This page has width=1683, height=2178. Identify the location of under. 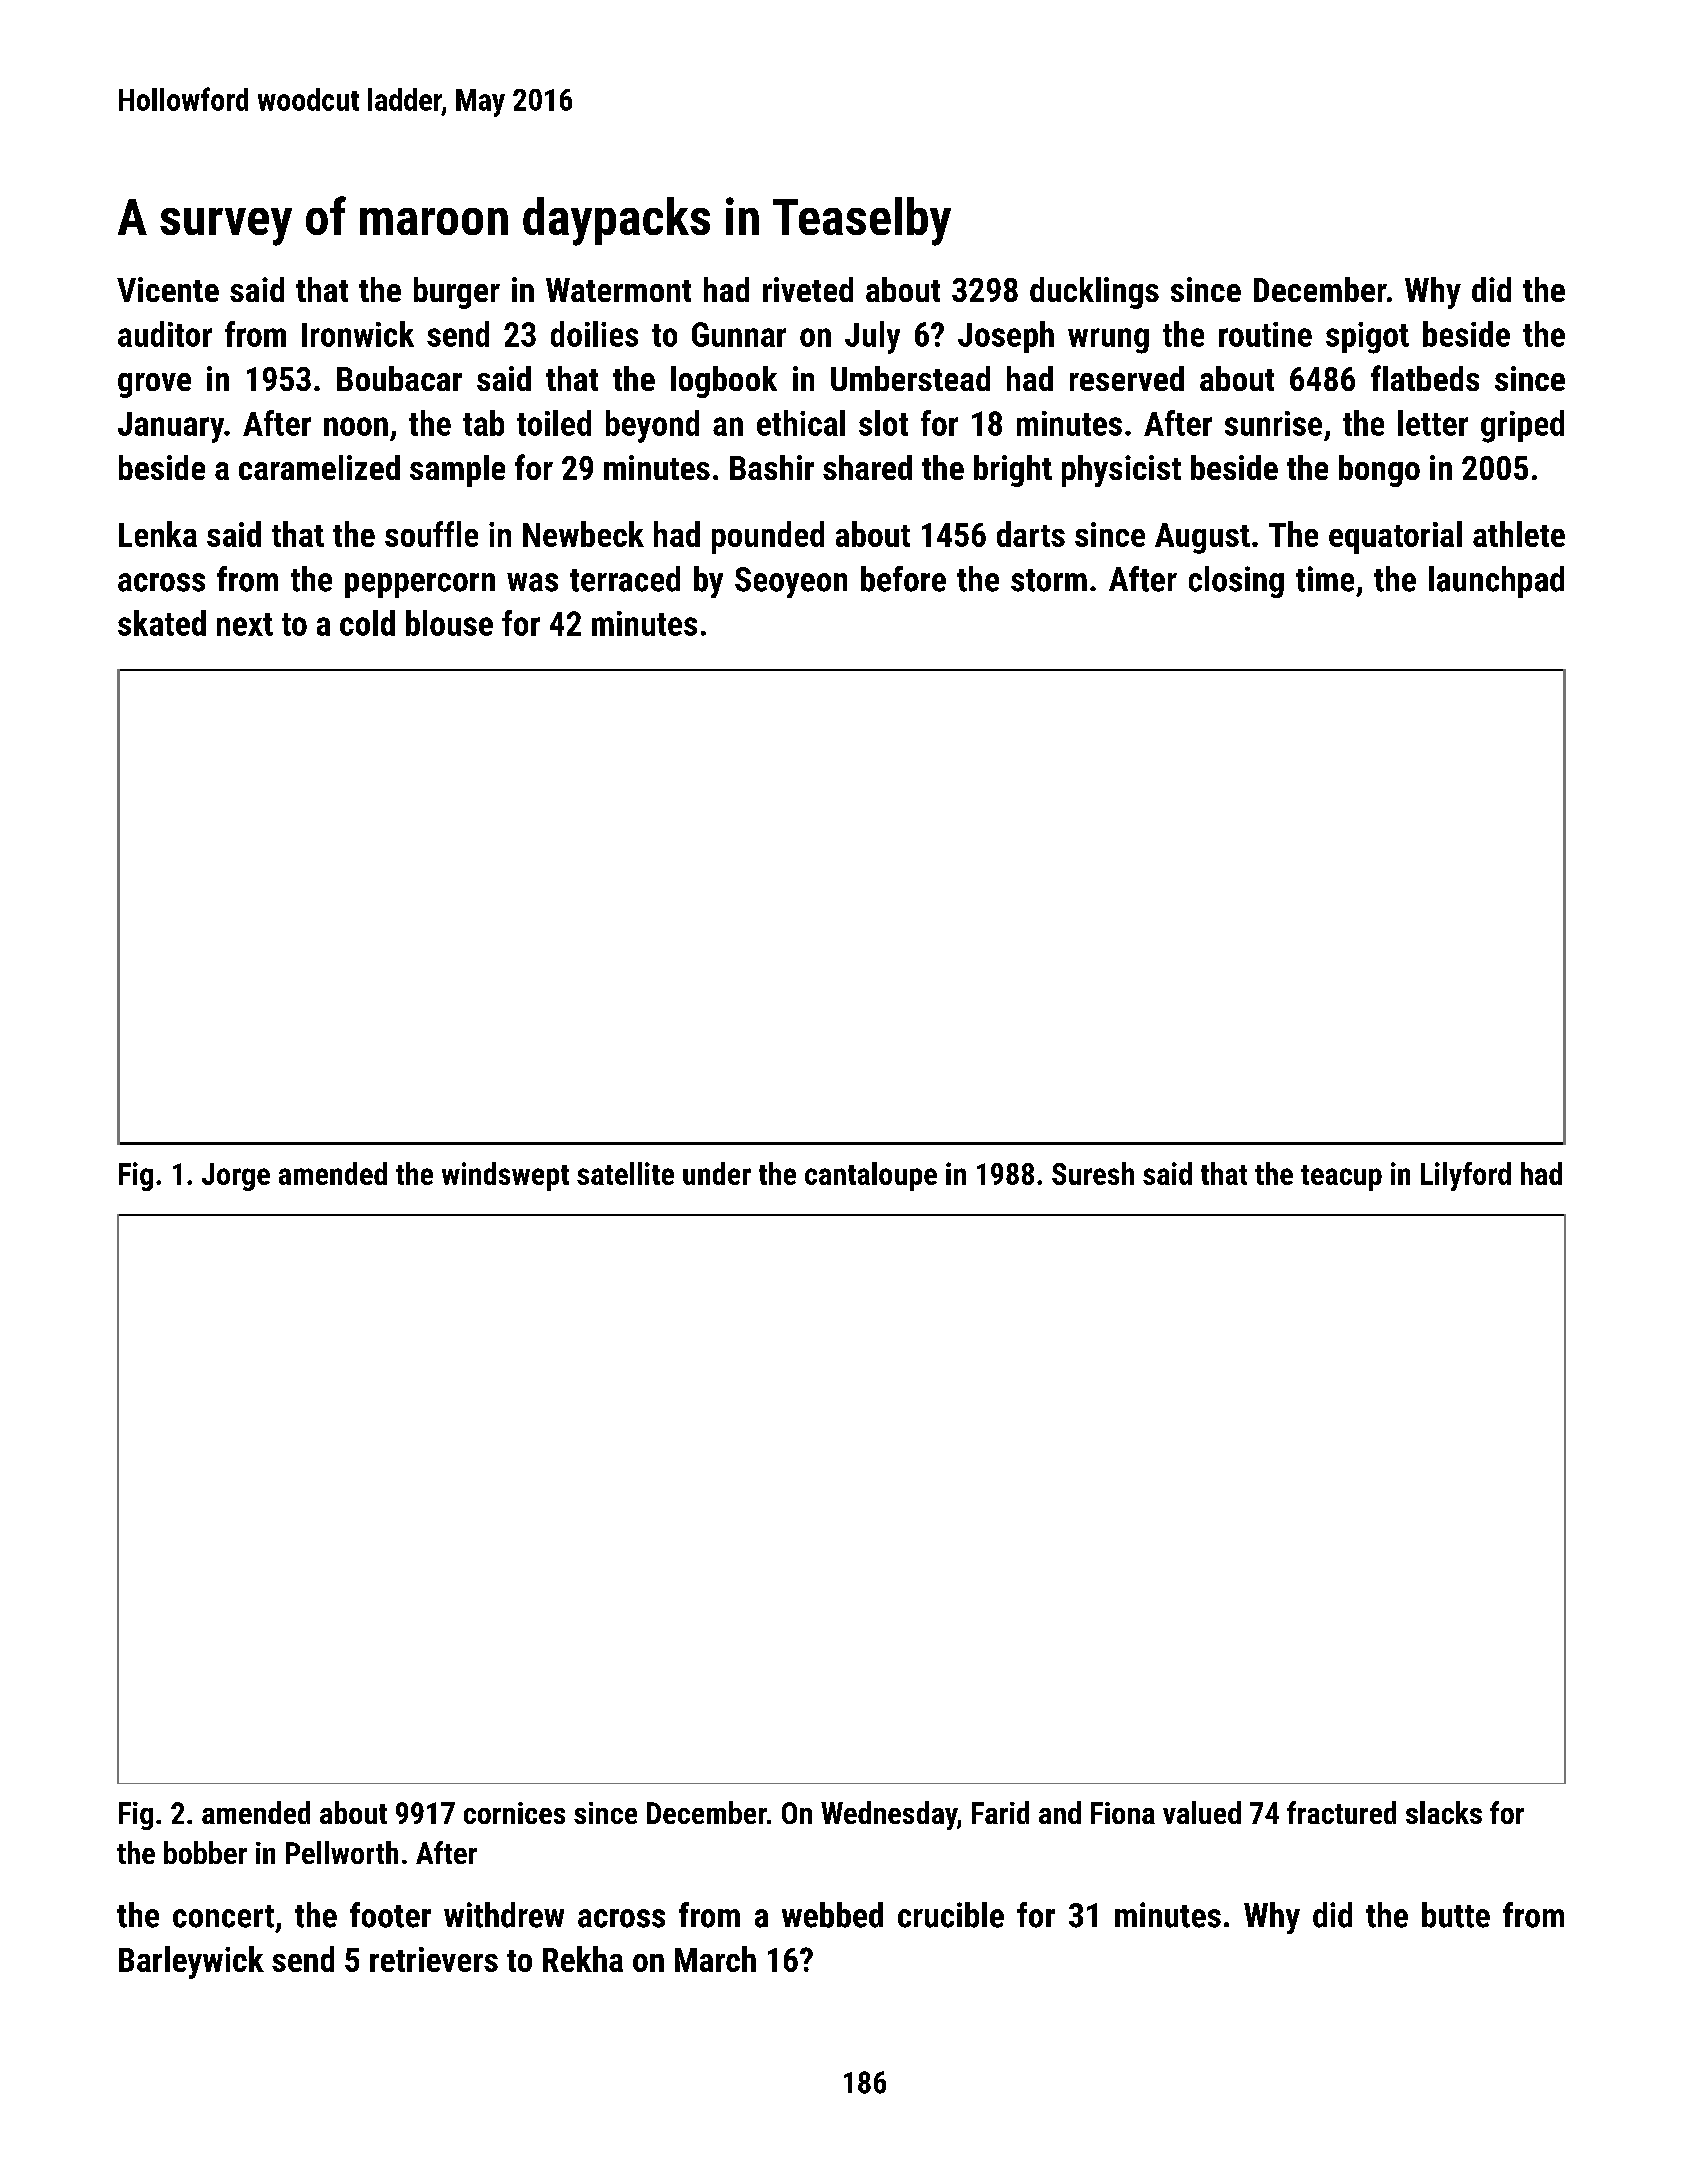
(717, 1173).
